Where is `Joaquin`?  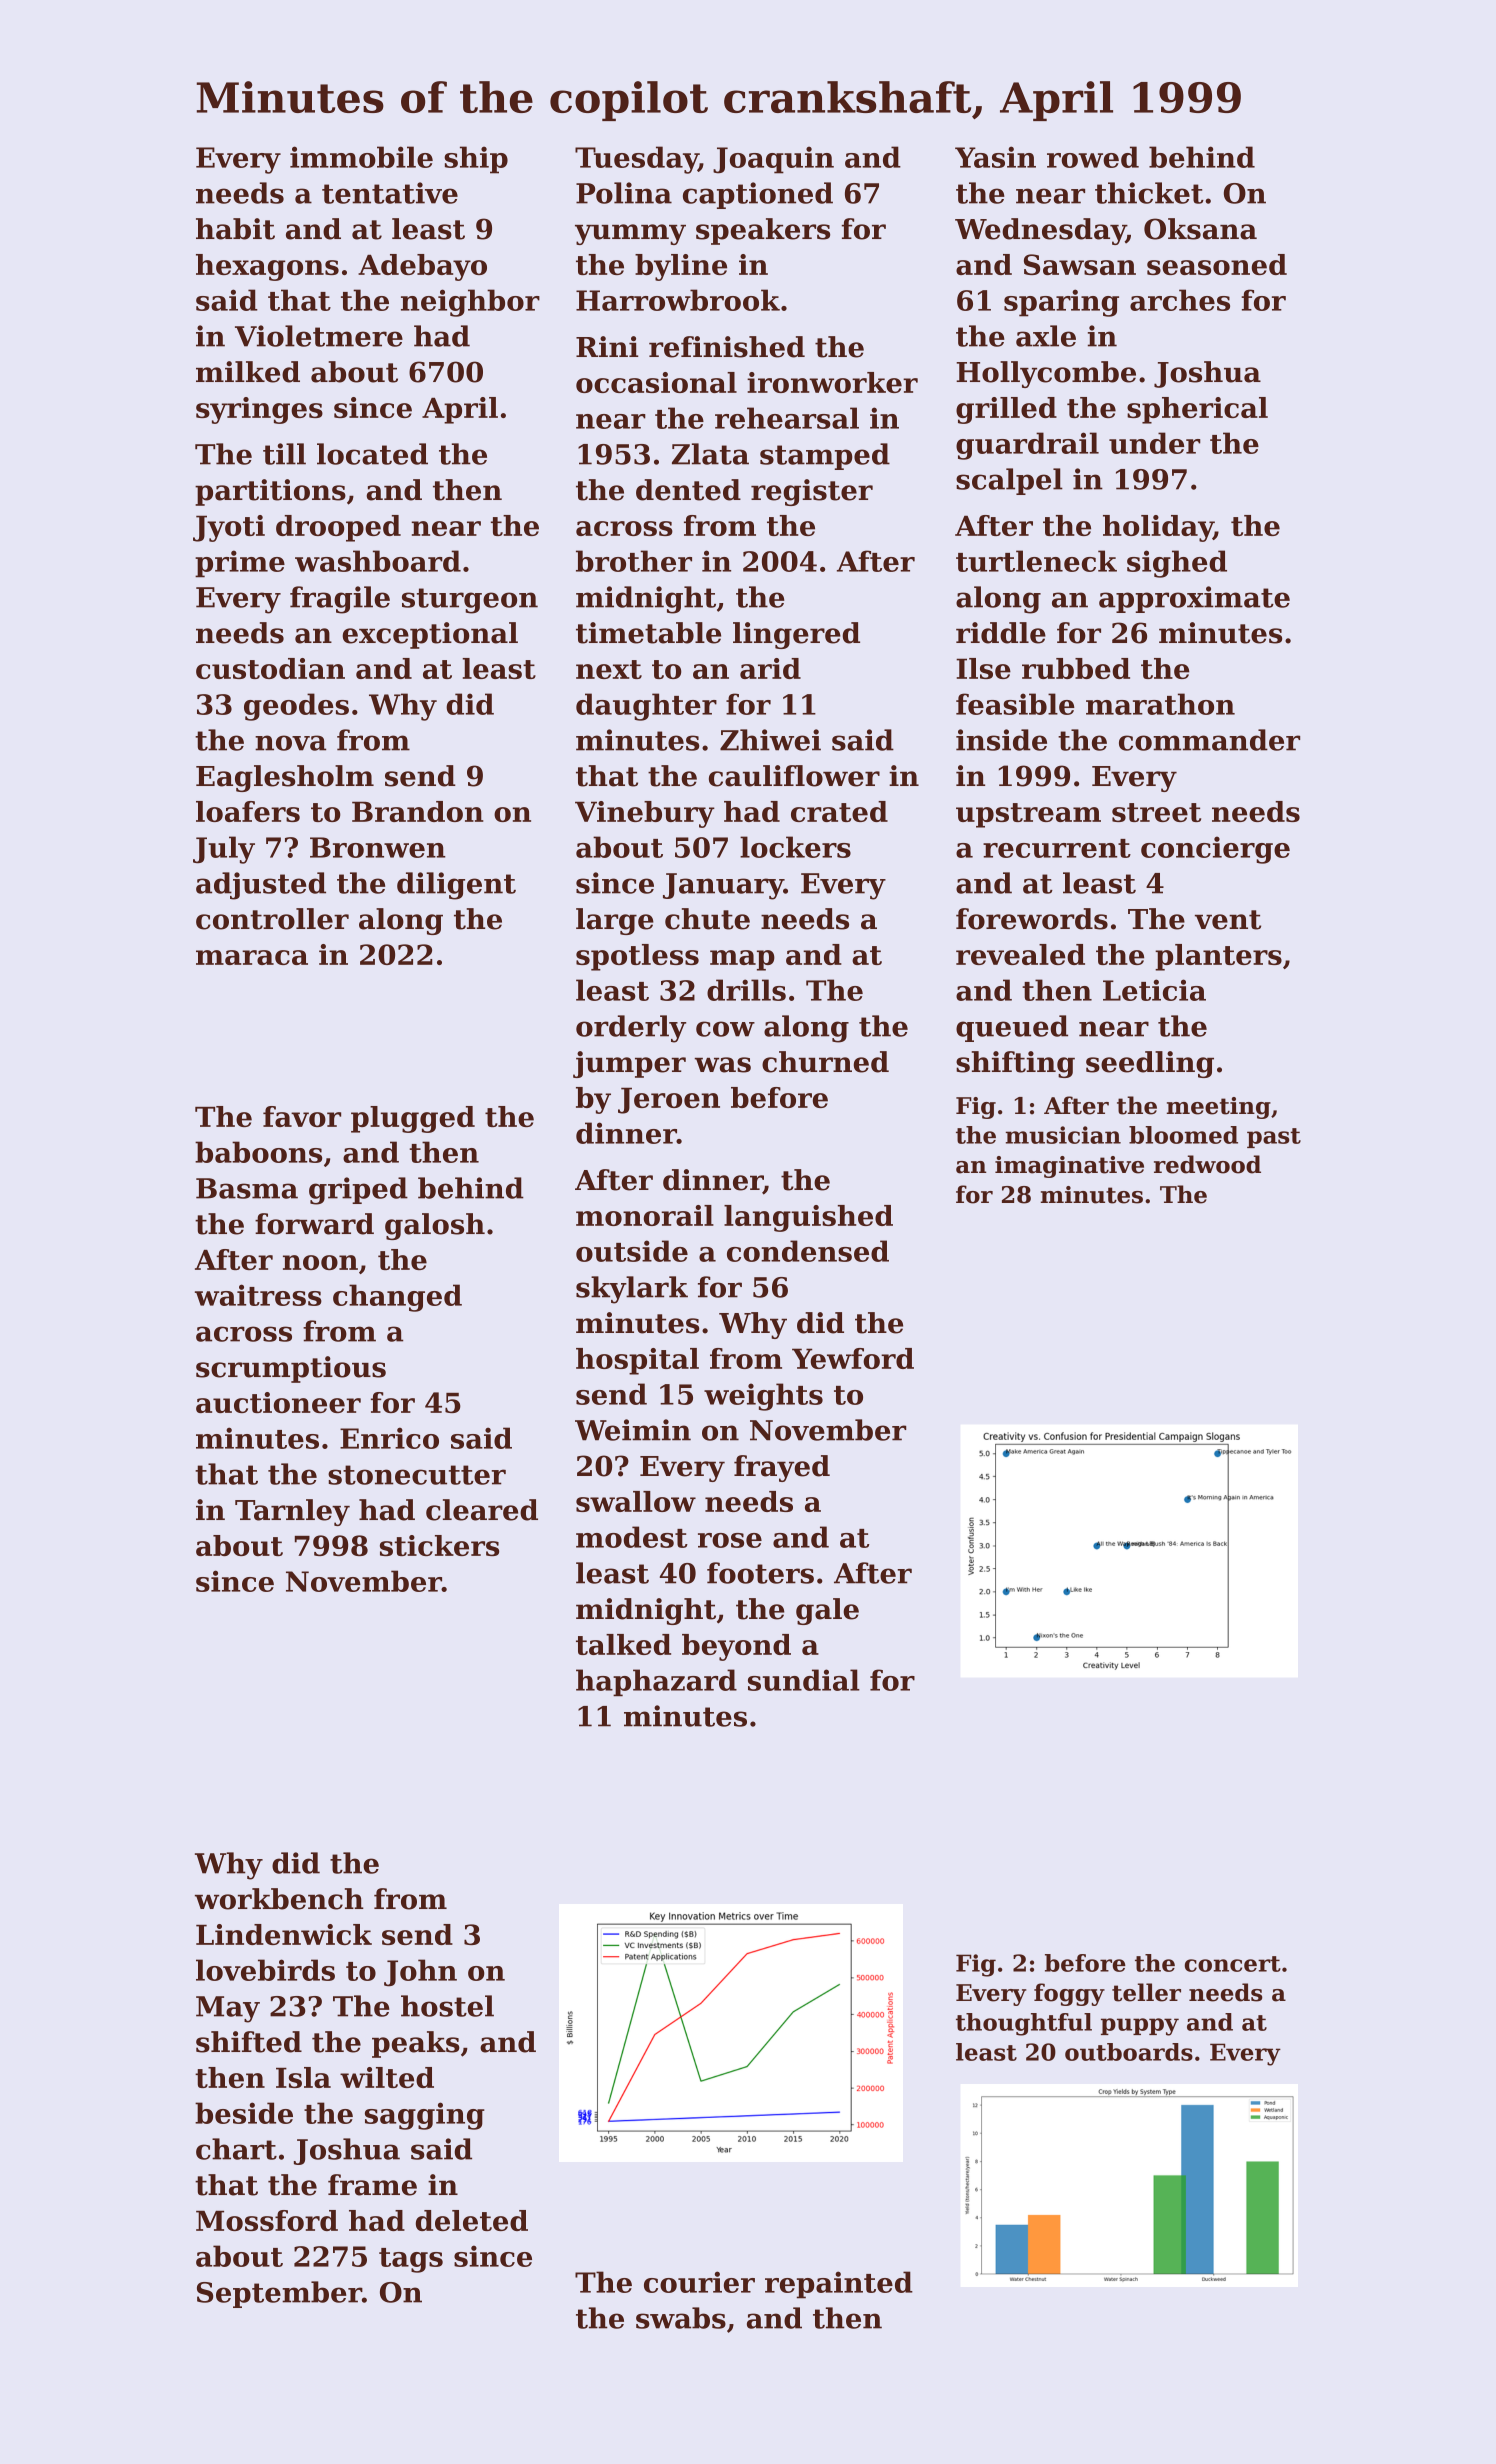
Joaquin is located at coordinates (773, 160).
